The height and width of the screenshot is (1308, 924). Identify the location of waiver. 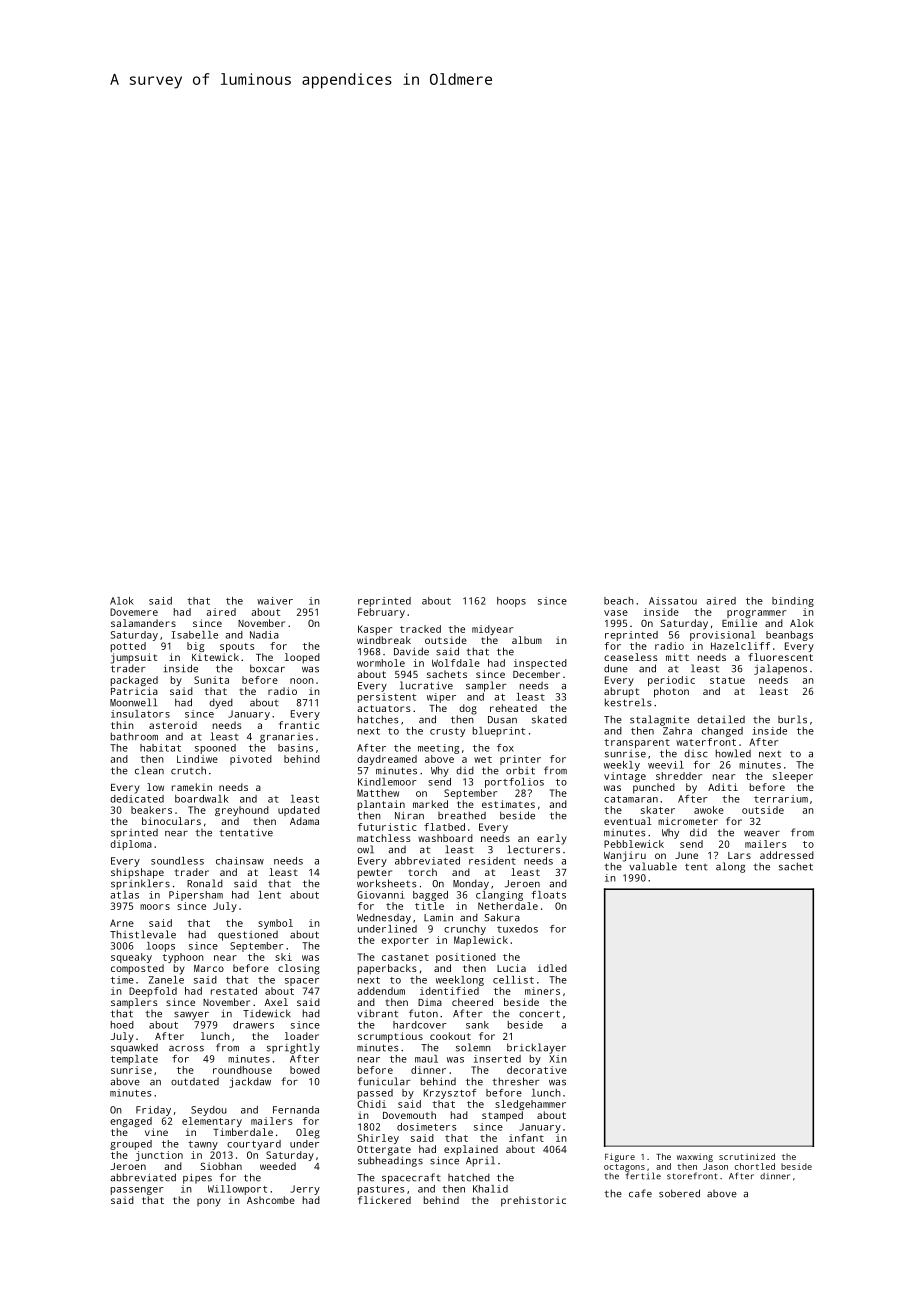
(275, 601).
